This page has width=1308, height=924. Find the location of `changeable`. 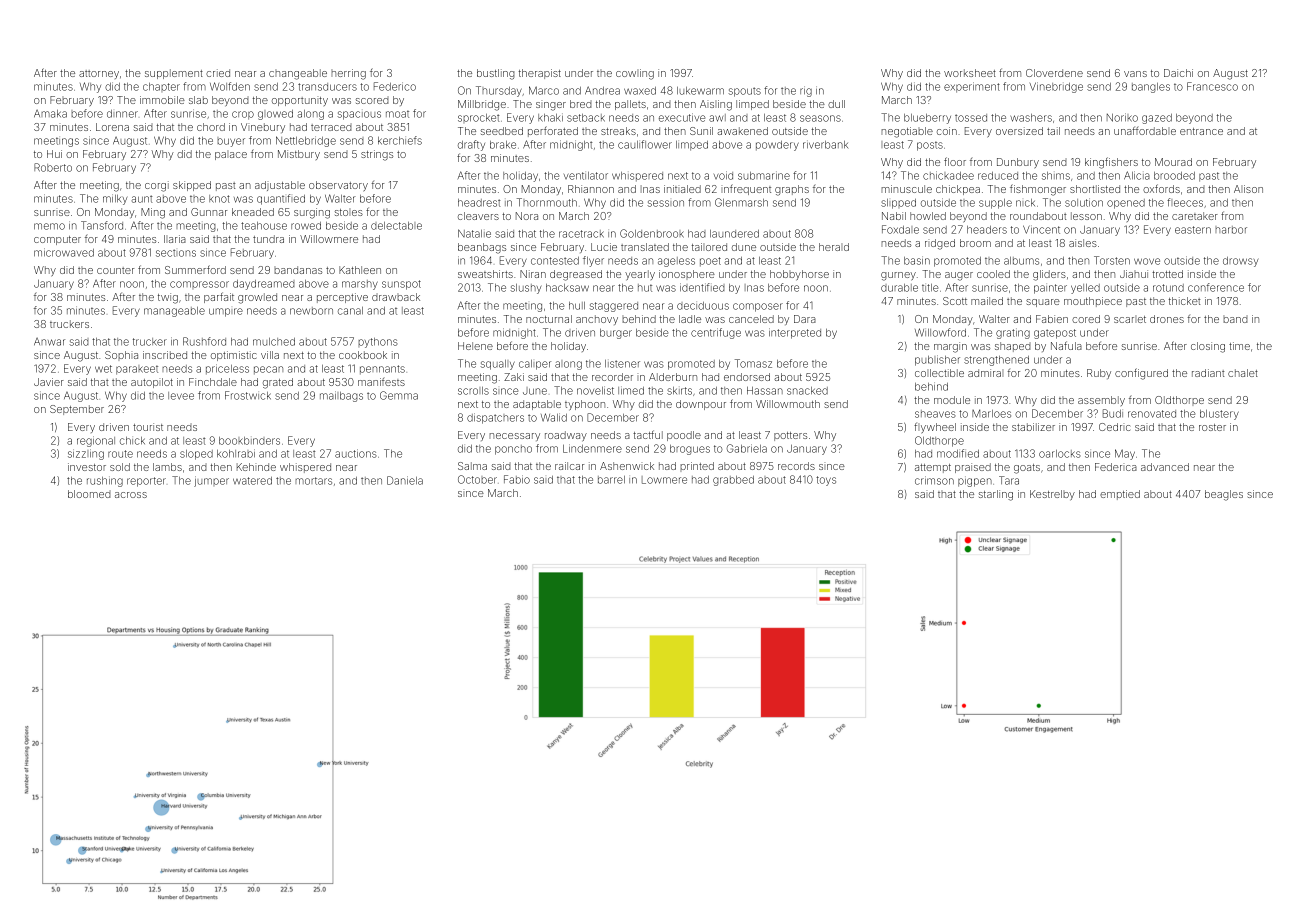

changeable is located at coordinates (298, 74).
